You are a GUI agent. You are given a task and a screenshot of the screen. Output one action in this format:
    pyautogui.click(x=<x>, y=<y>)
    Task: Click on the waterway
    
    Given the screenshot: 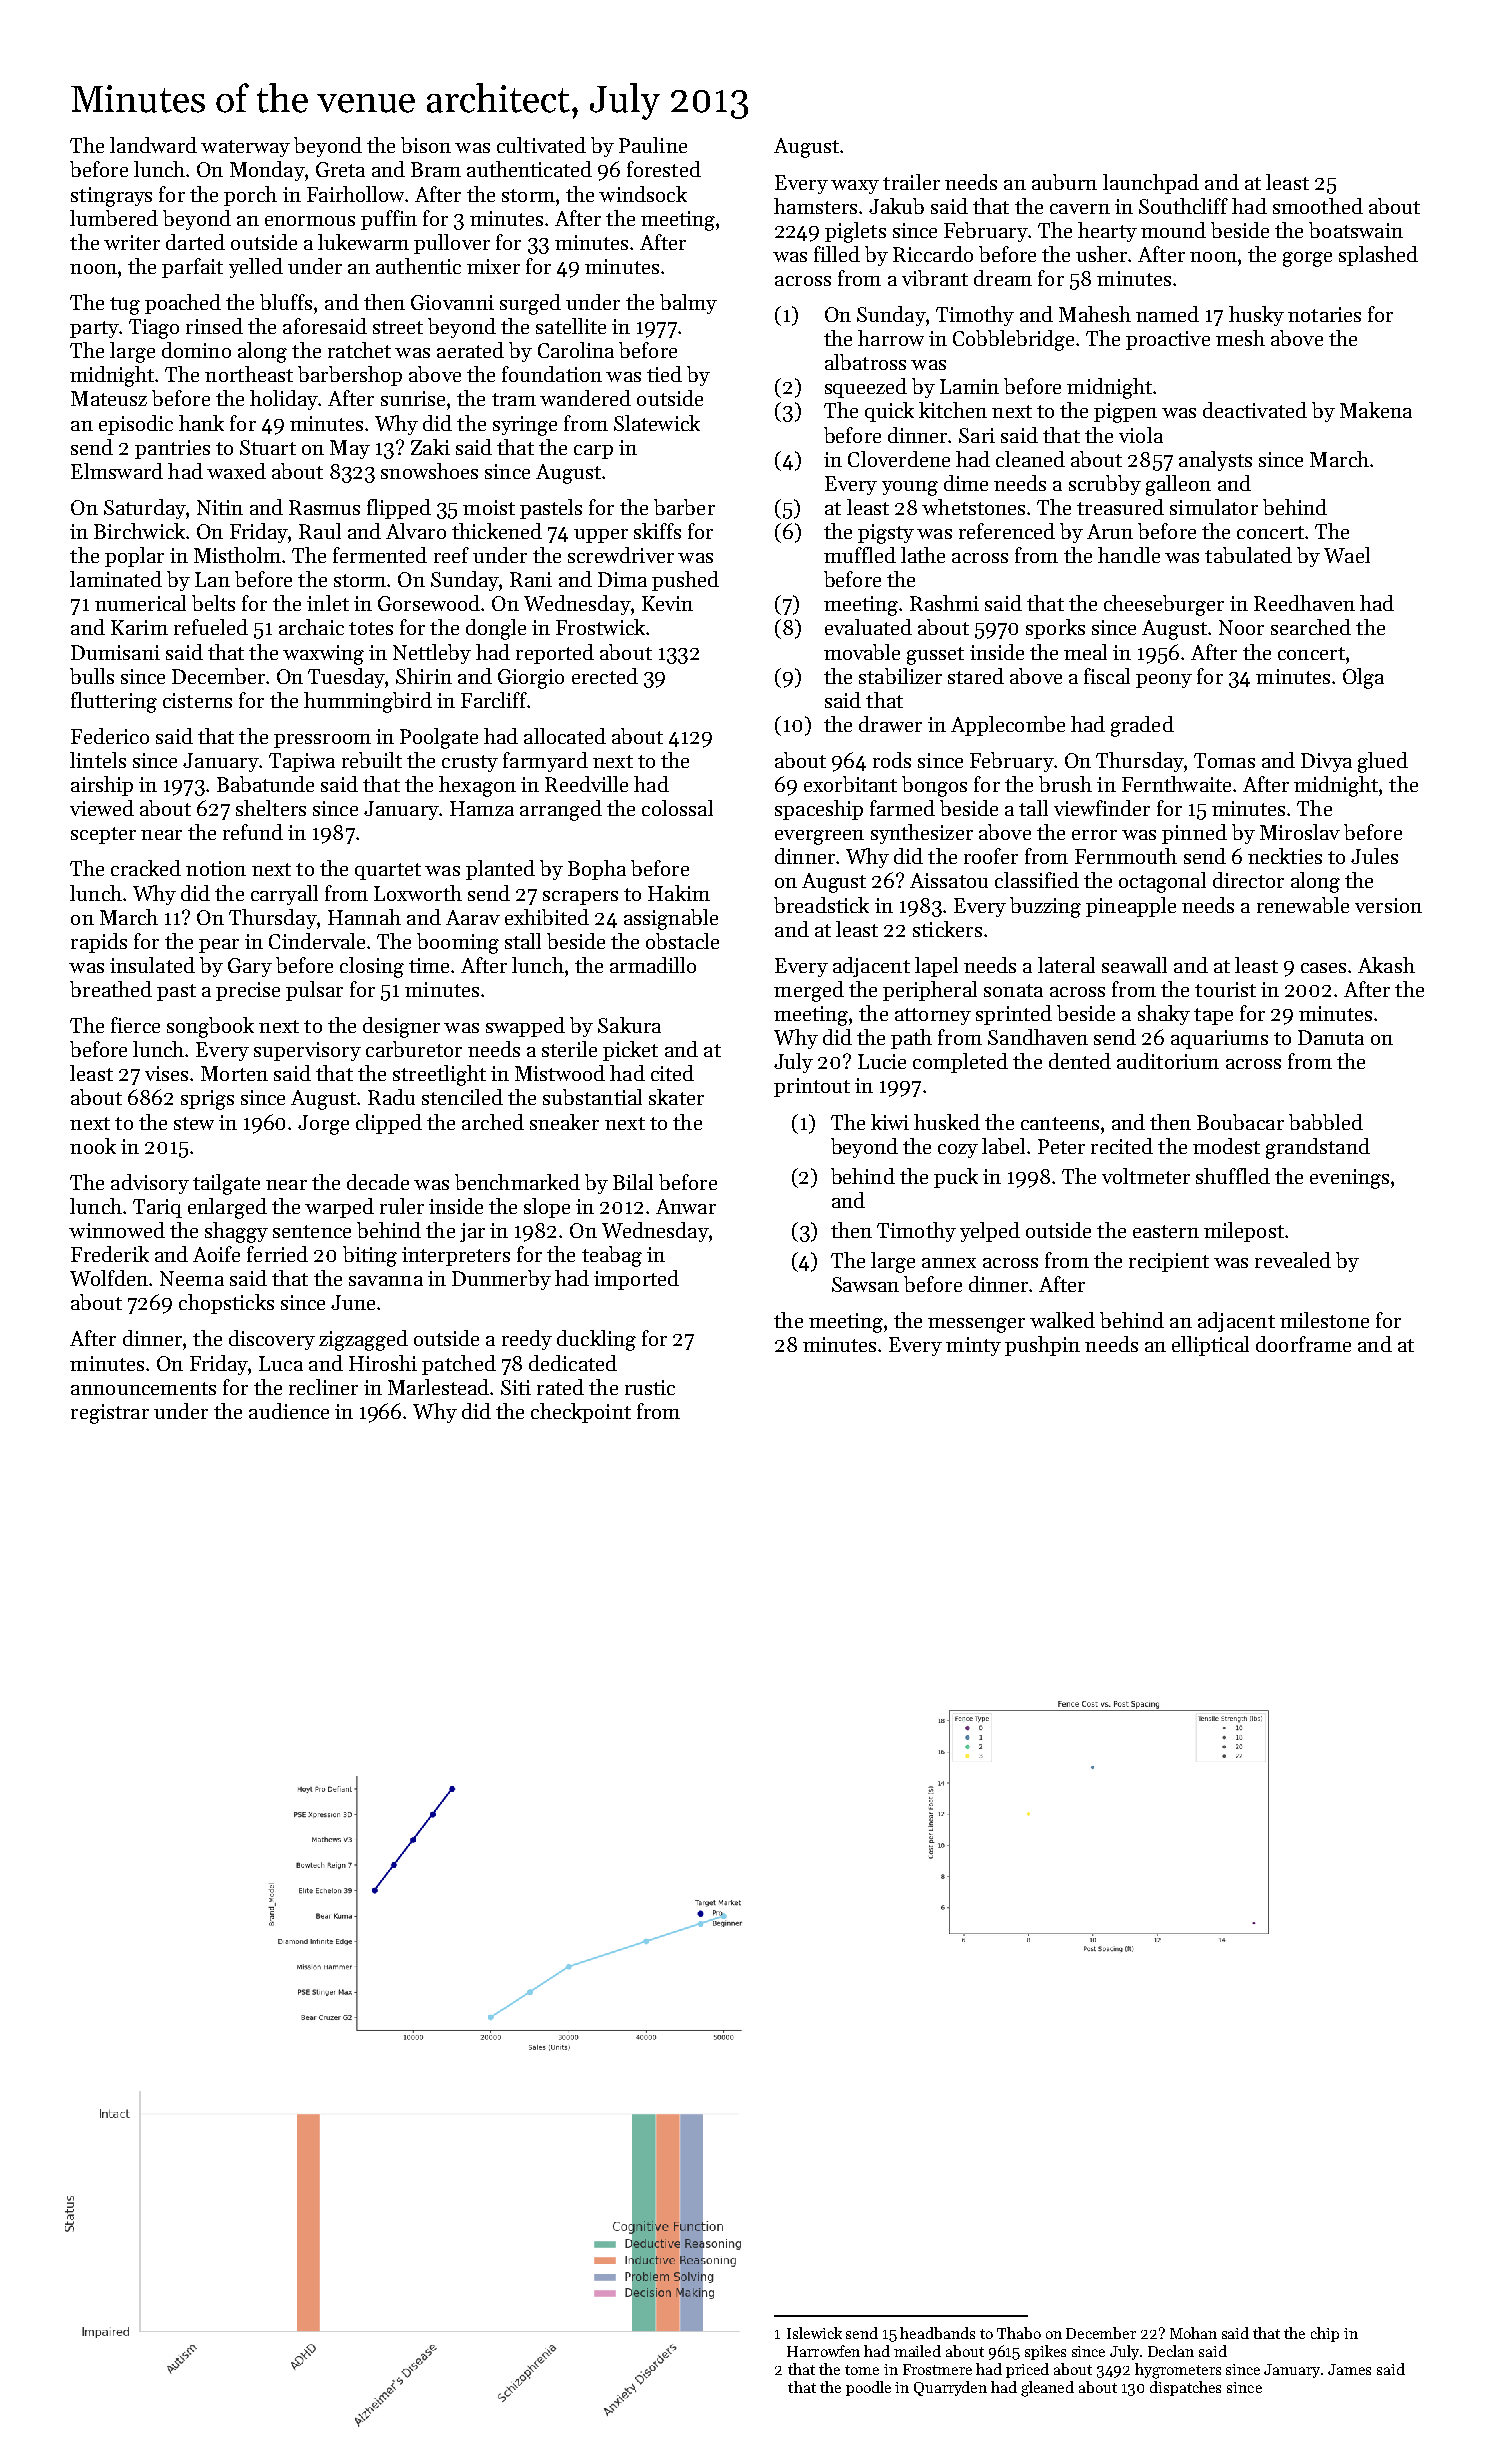 What is the action you would take?
    pyautogui.click(x=245, y=148)
